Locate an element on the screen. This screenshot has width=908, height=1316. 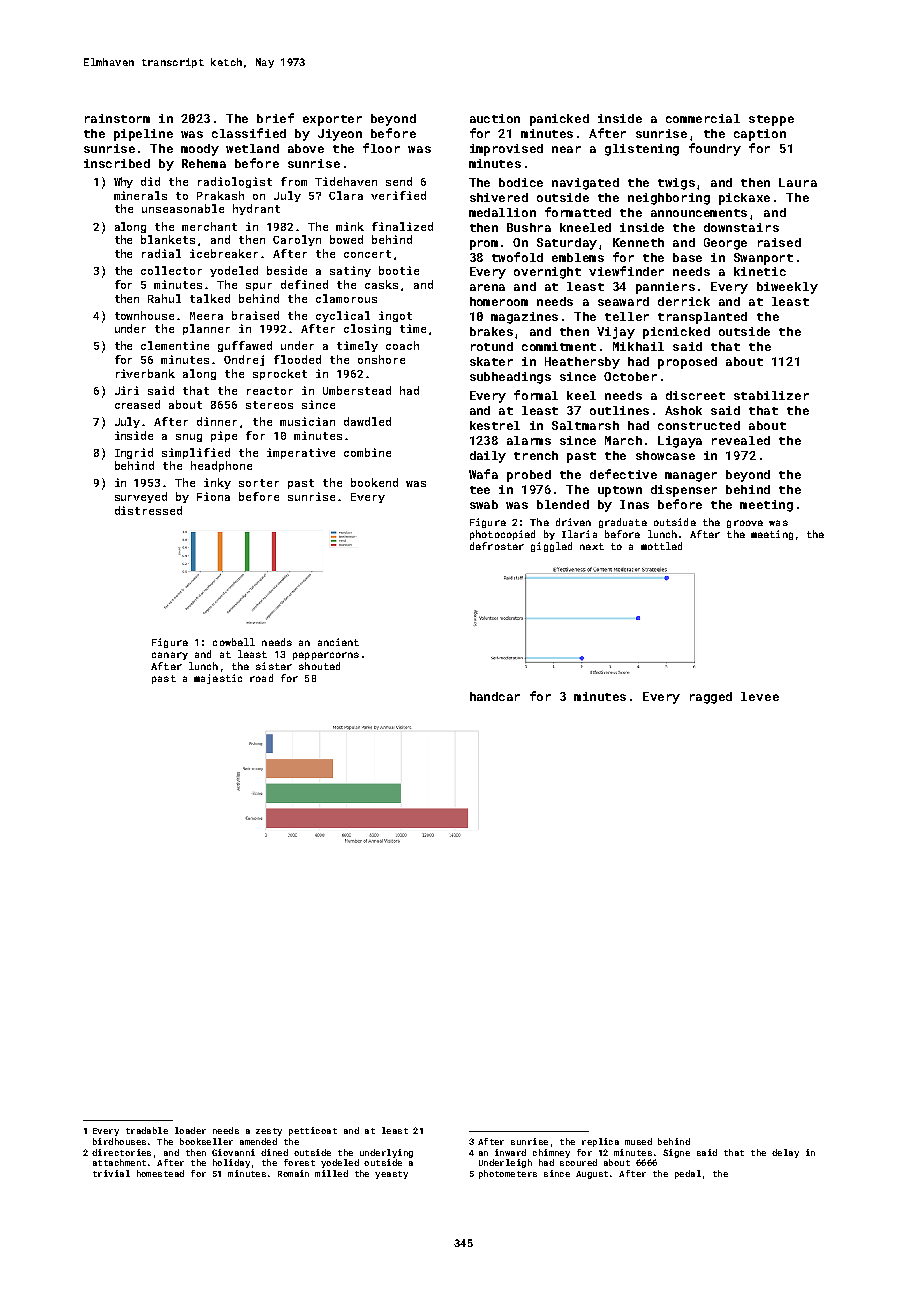
pedal is located at coordinates (688, 1174).
